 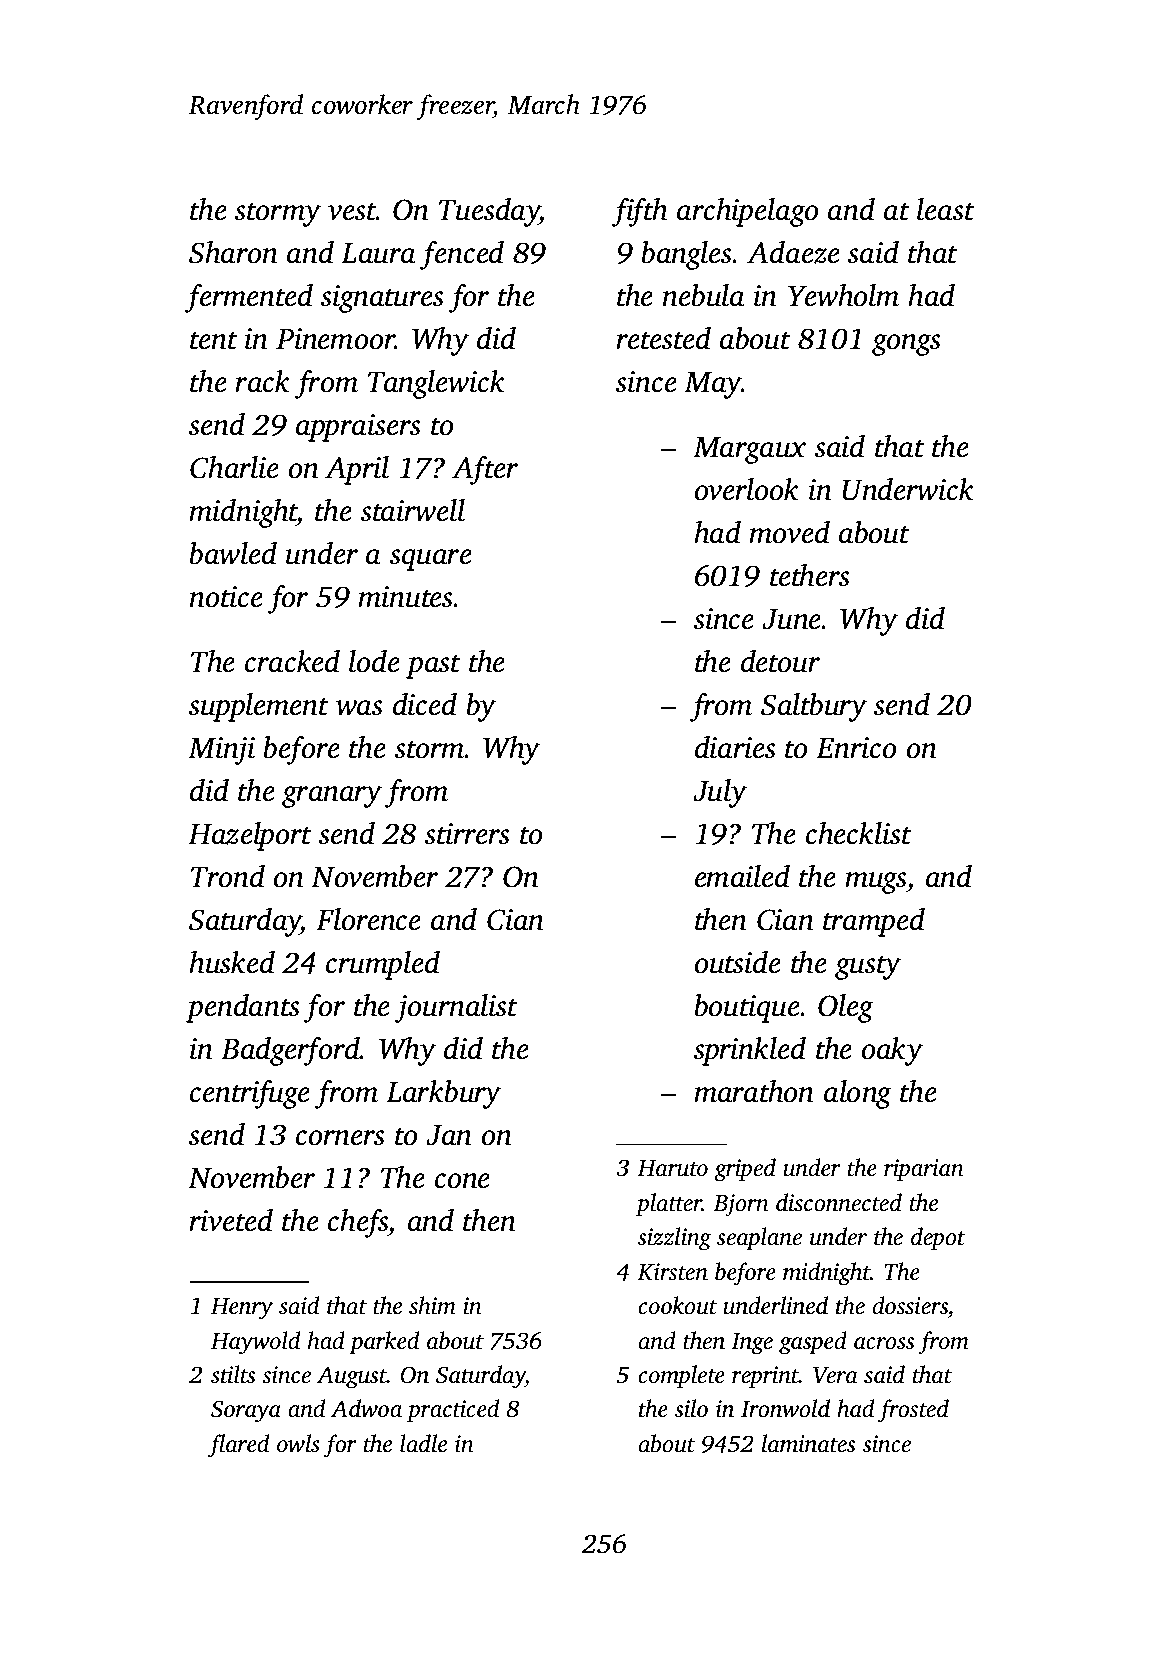 What do you see at coordinates (489, 212) in the screenshot?
I see `Tuesday` at bounding box center [489, 212].
